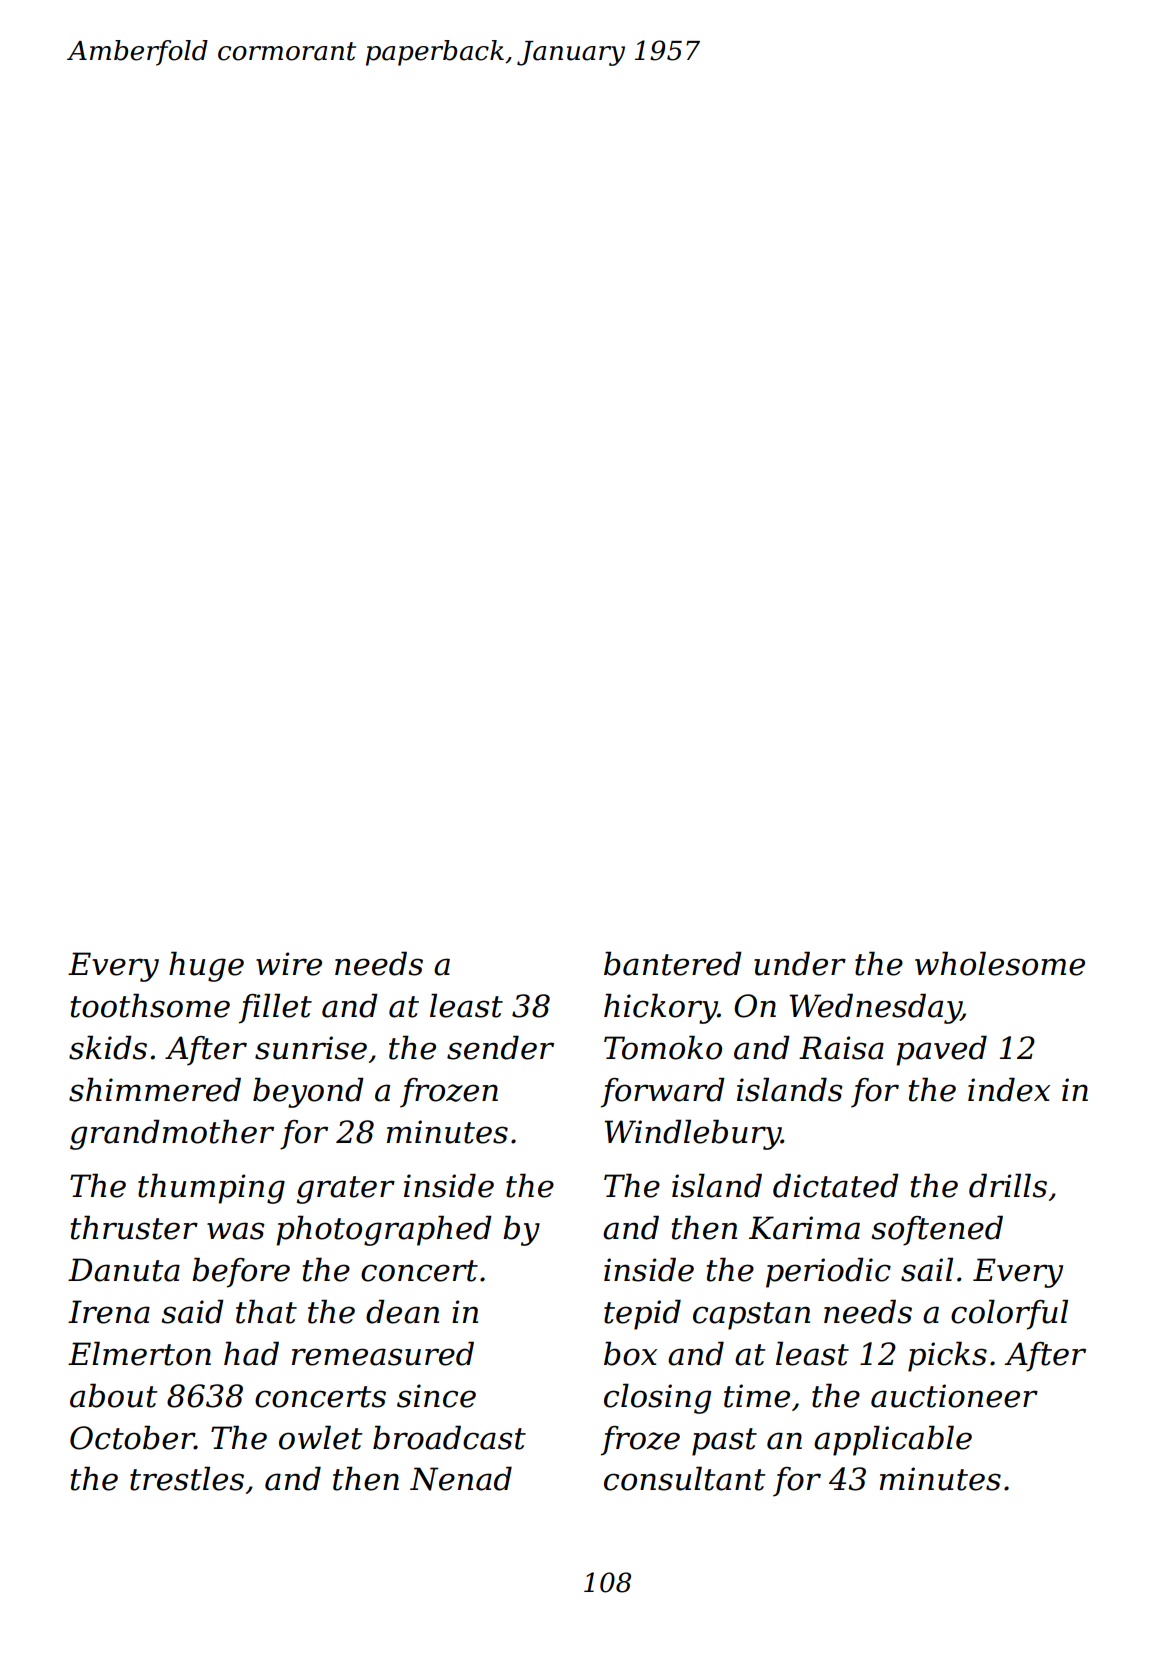 Image resolution: width=1165 pixels, height=1654 pixels. I want to click on applicable, so click(893, 1440).
